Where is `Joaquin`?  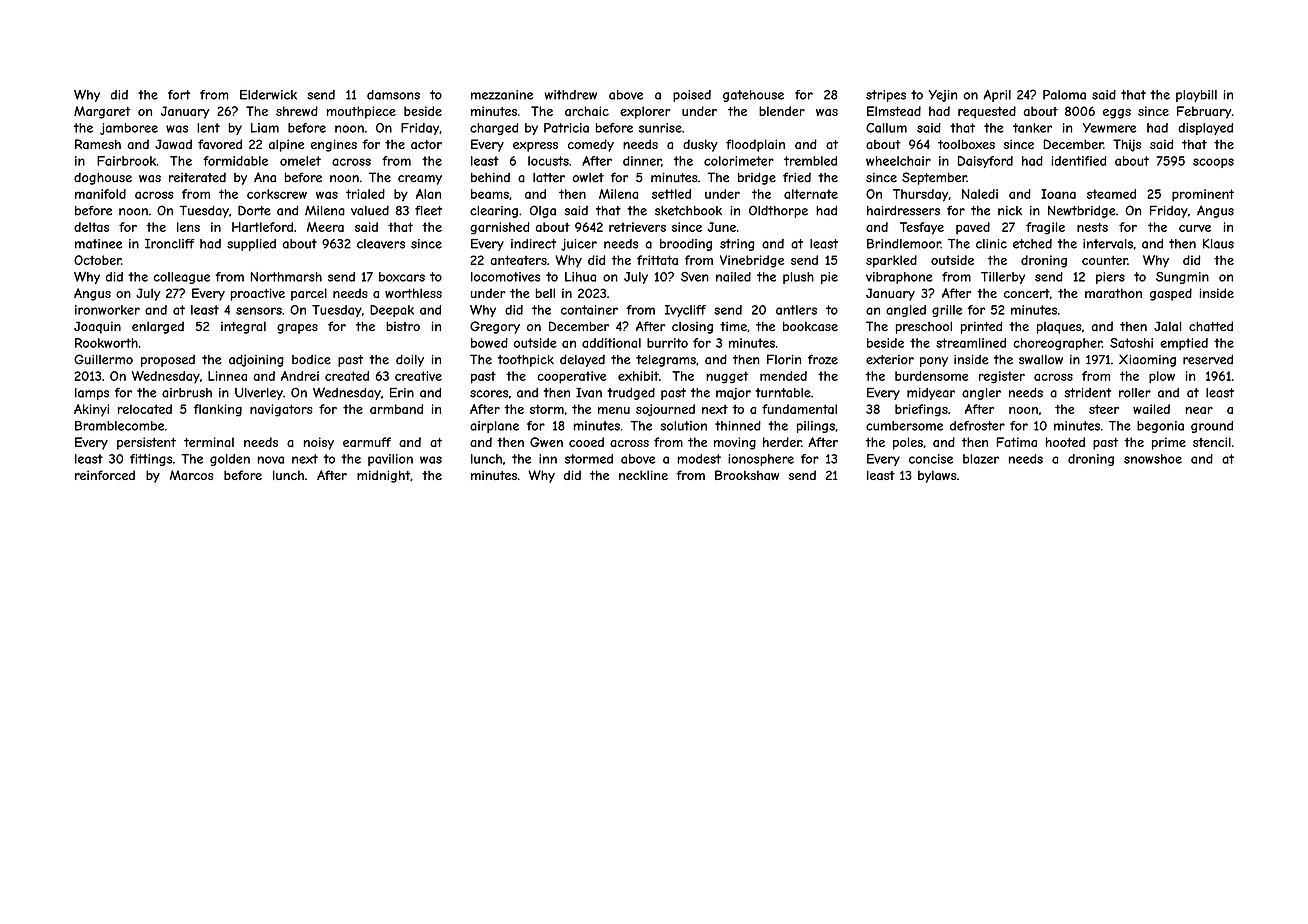
Joaquin is located at coordinates (97, 327).
